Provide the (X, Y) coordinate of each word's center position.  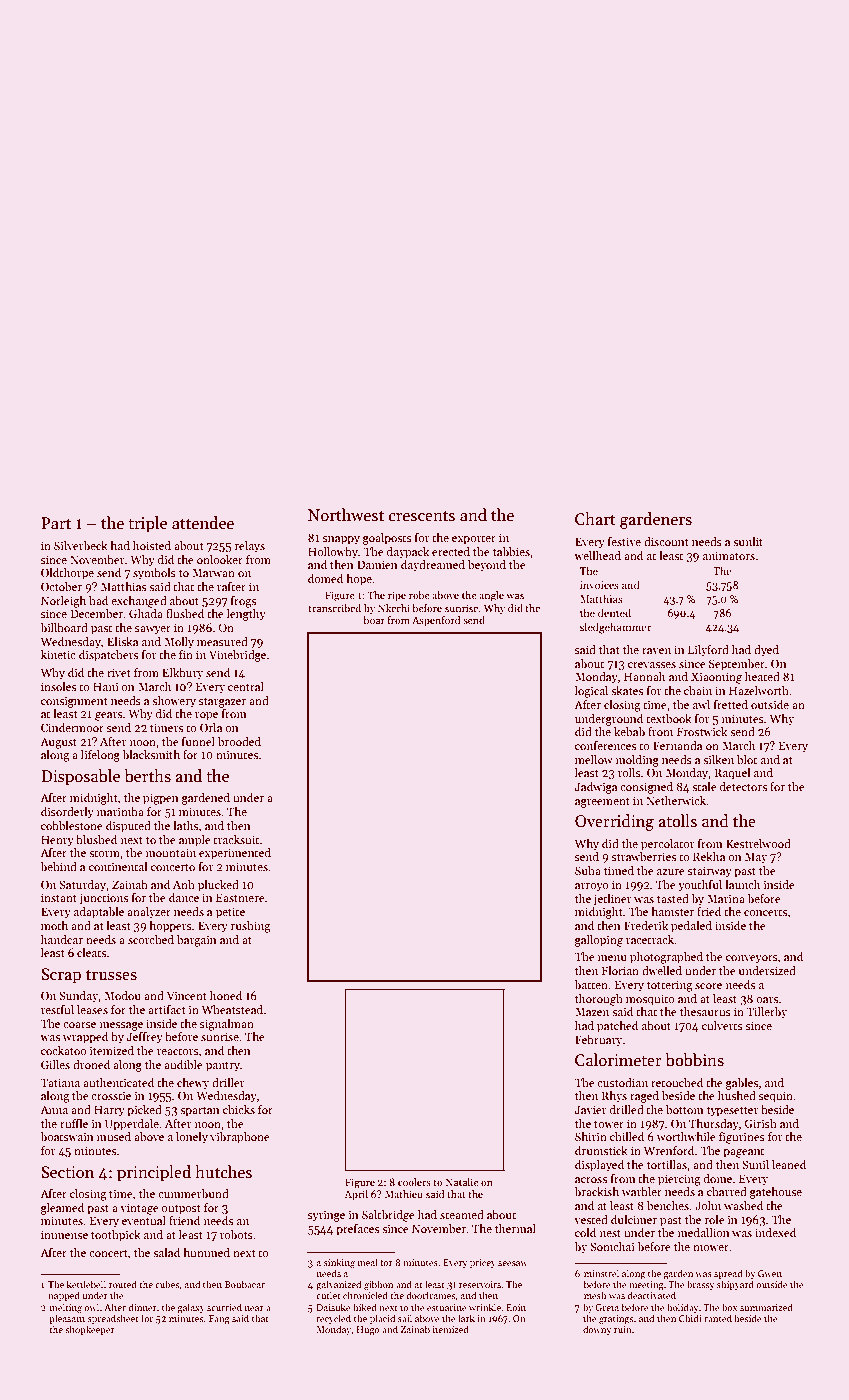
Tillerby (767, 1013)
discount (666, 541)
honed (226, 995)
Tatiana (60, 1082)
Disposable (80, 777)
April (356, 1195)
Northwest (346, 515)
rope (206, 716)
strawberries (644, 856)
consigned (646, 788)
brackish (596, 1191)
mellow (594, 759)
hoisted (152, 545)
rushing (250, 927)
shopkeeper (90, 1330)
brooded (239, 741)
